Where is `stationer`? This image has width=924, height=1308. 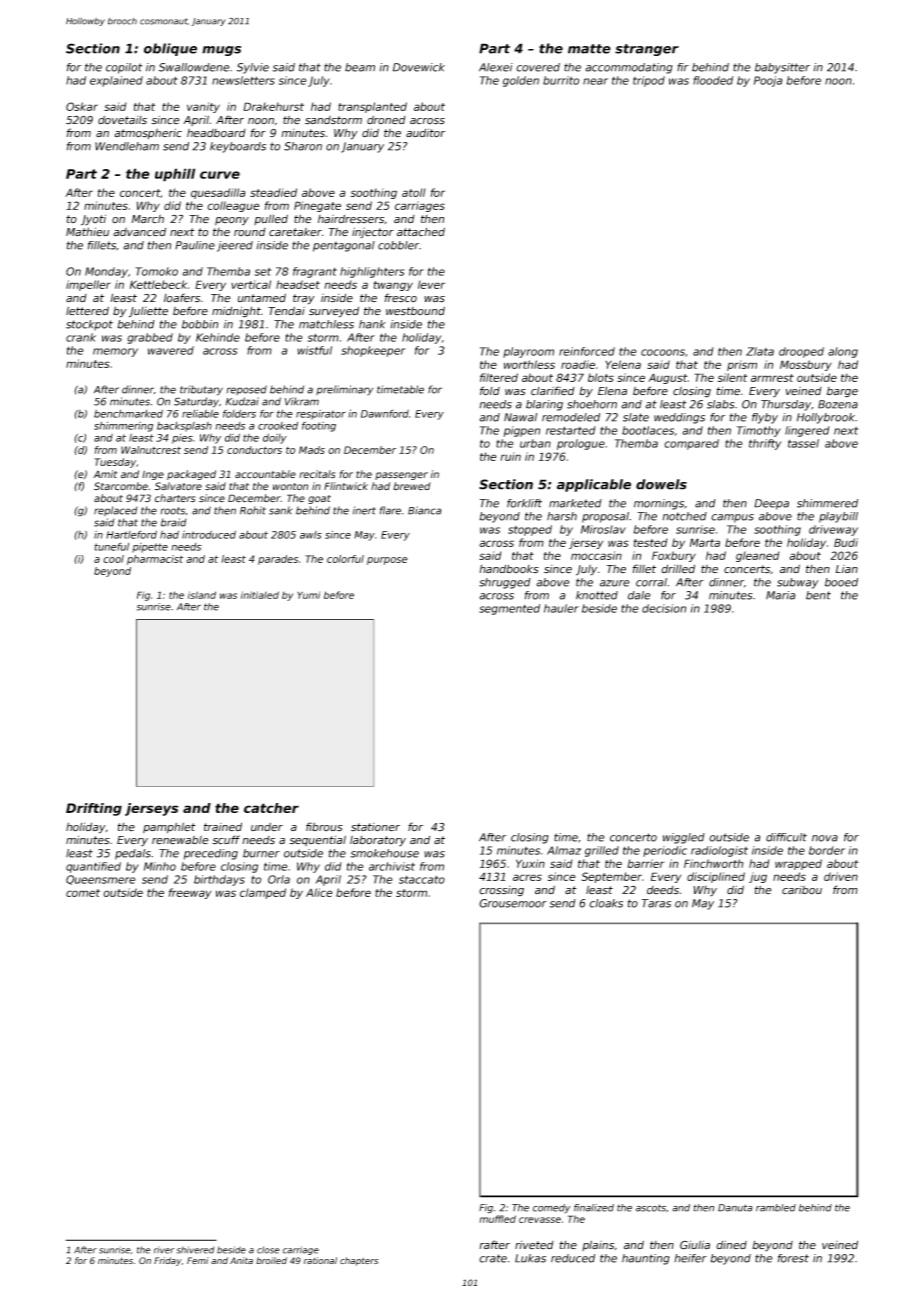
stationer is located at coordinates (375, 827).
